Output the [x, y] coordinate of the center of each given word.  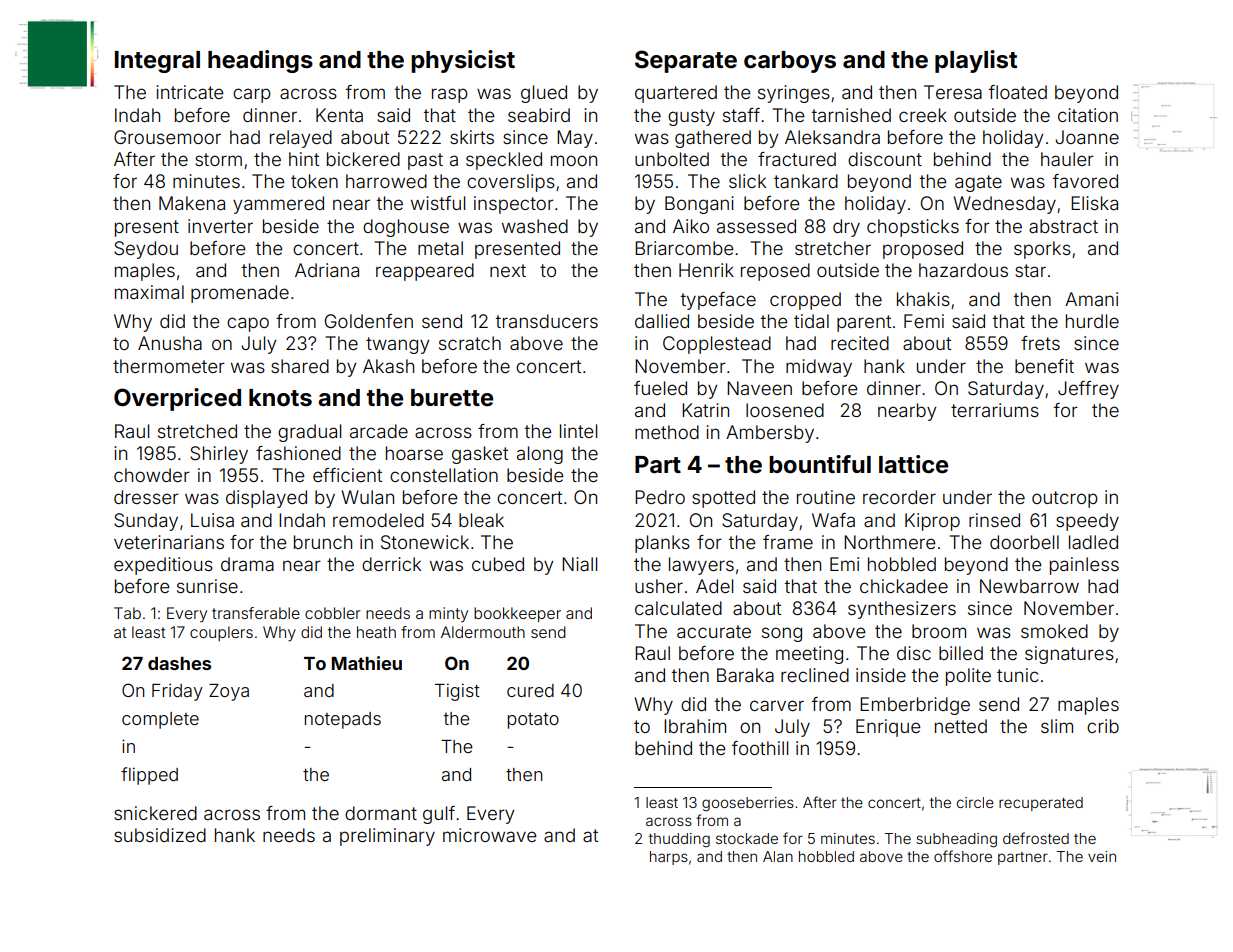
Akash [388, 366]
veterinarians [169, 542]
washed [535, 226]
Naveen [759, 388]
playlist [976, 61]
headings [260, 61]
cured [530, 690]
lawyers [701, 566]
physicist [463, 61]
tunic [1017, 675]
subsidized [160, 835]
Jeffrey [1088, 390]
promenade [240, 294]
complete [160, 720]
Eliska [1094, 203]
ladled [1093, 542]
